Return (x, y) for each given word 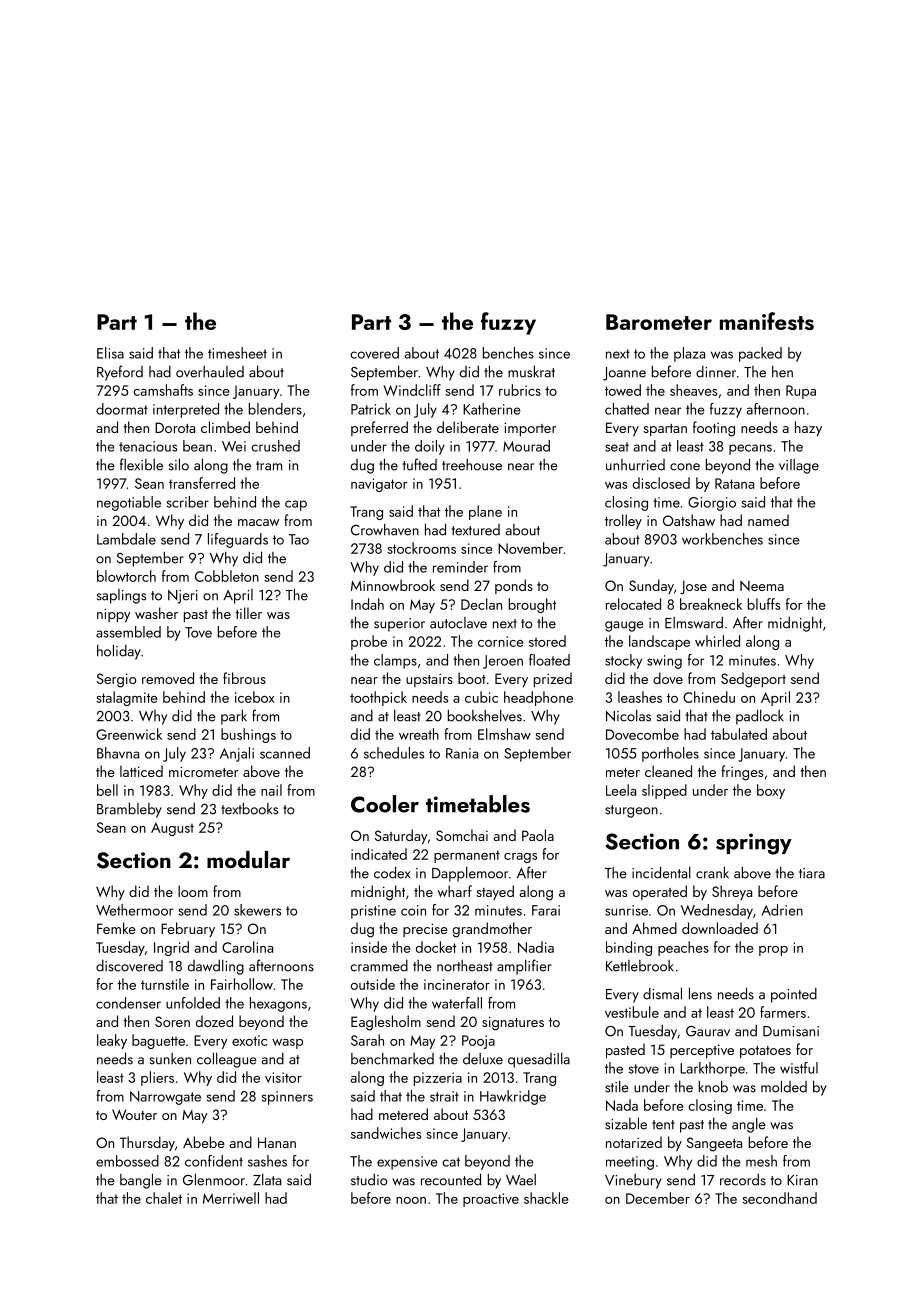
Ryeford (120, 373)
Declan (481, 604)
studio (369, 1180)
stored (547, 641)
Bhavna (118, 753)
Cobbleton (227, 576)
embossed (127, 1161)
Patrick (371, 409)
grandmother (492, 930)
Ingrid (171, 948)
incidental (661, 872)
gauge (624, 626)
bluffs (764, 604)
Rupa (801, 392)
